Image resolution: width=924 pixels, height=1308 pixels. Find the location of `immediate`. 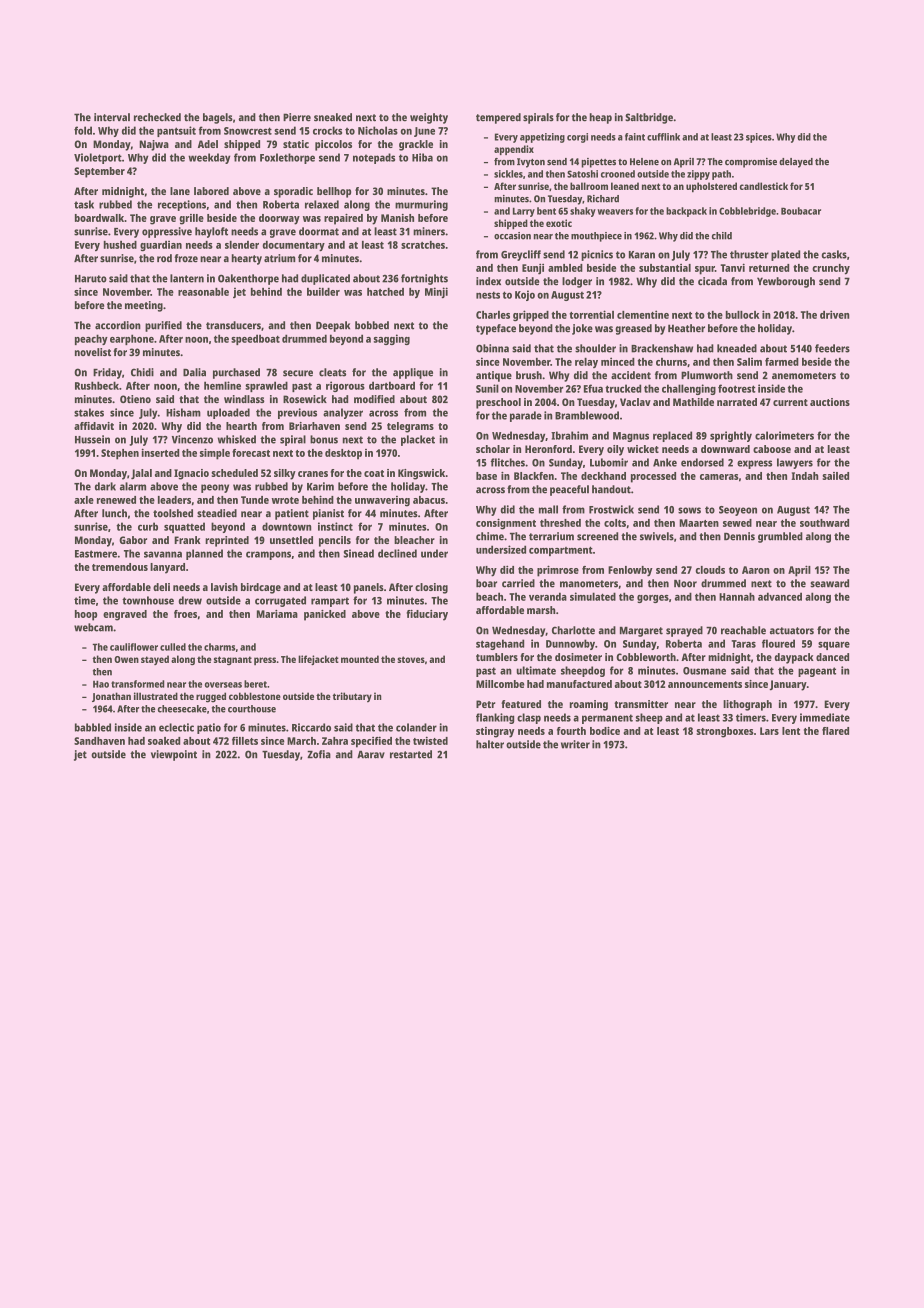

immediate is located at coordinates (825, 717).
